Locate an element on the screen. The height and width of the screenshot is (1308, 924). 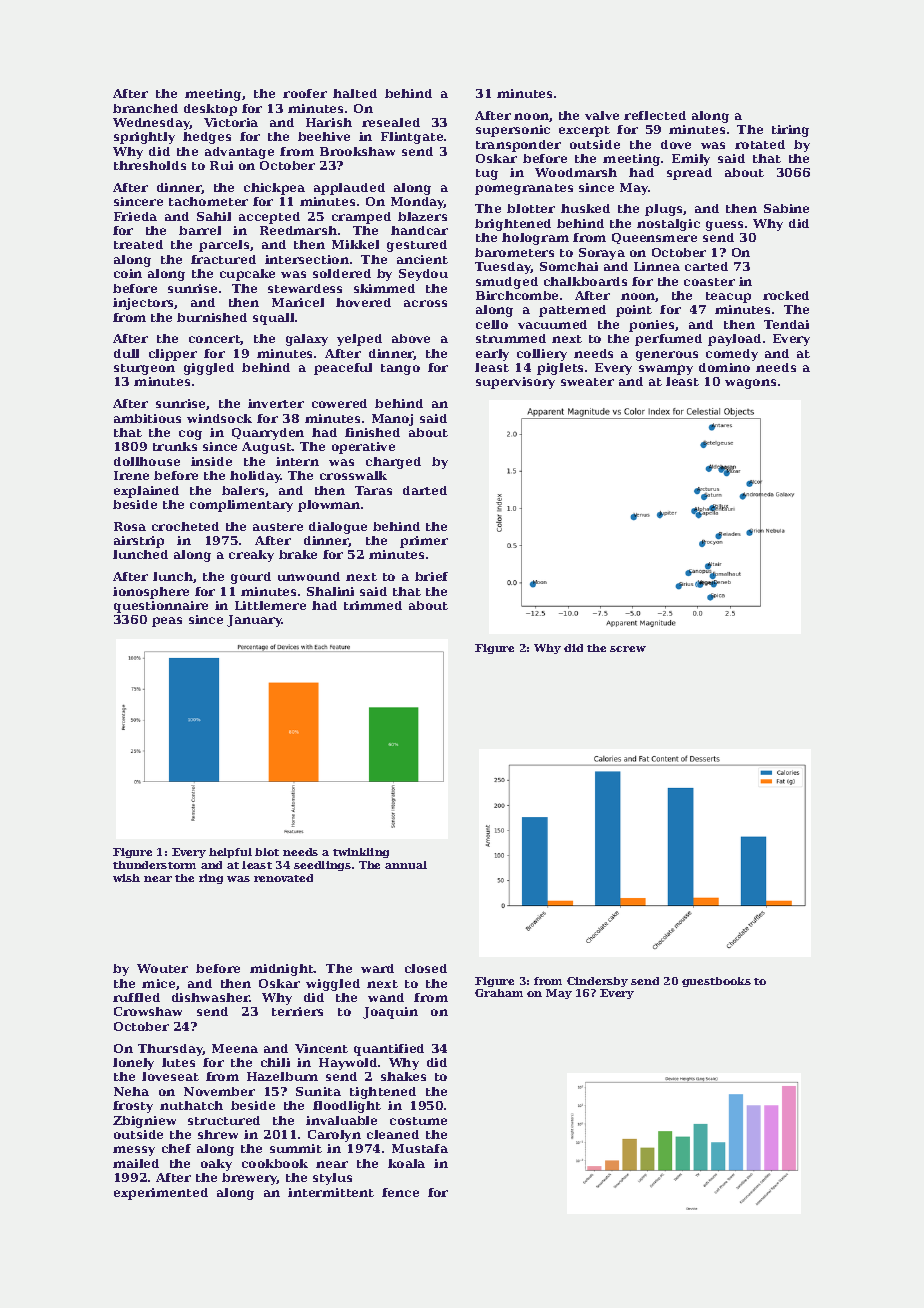
carted is located at coordinates (706, 266).
